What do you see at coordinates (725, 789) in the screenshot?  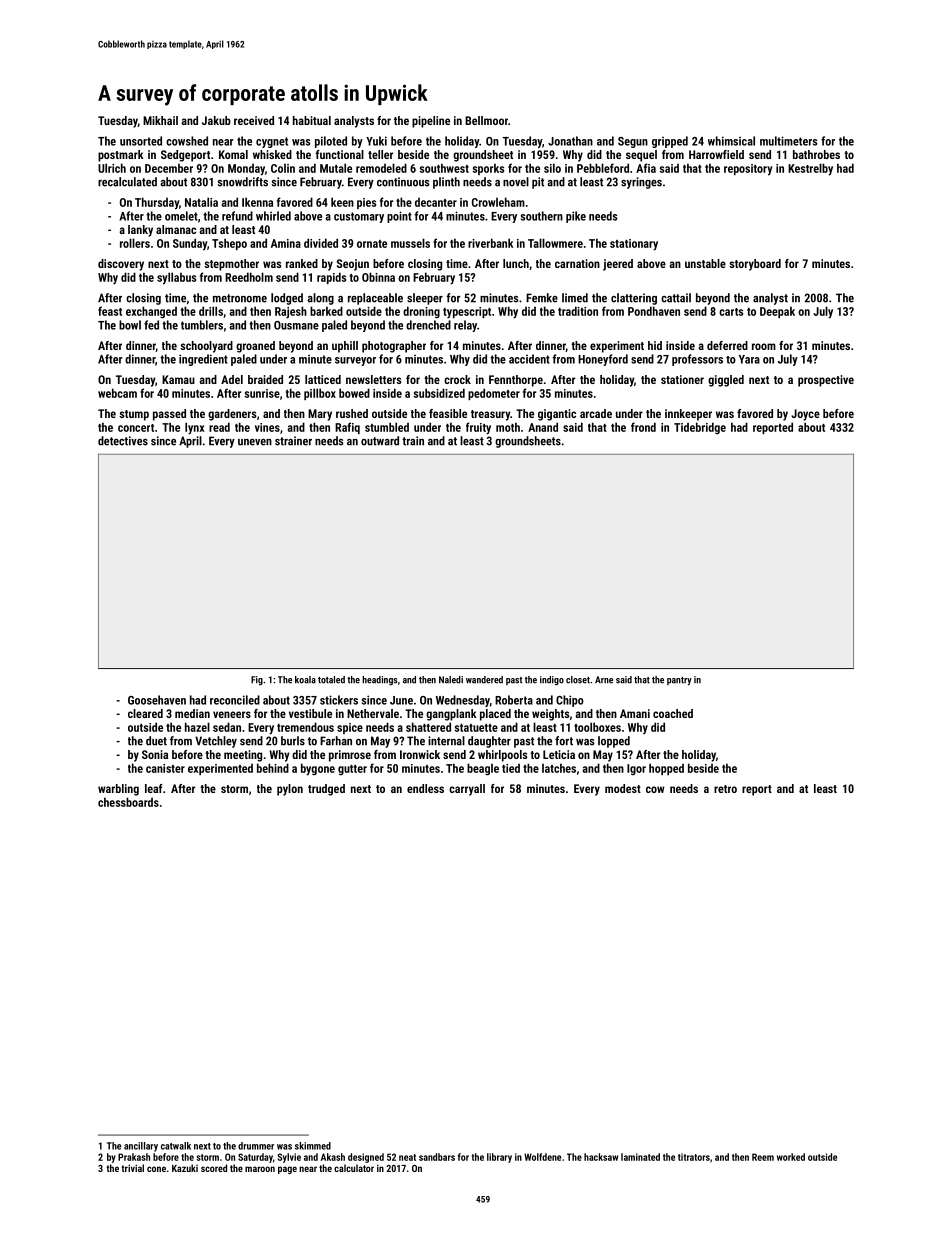 I see `retro` at bounding box center [725, 789].
